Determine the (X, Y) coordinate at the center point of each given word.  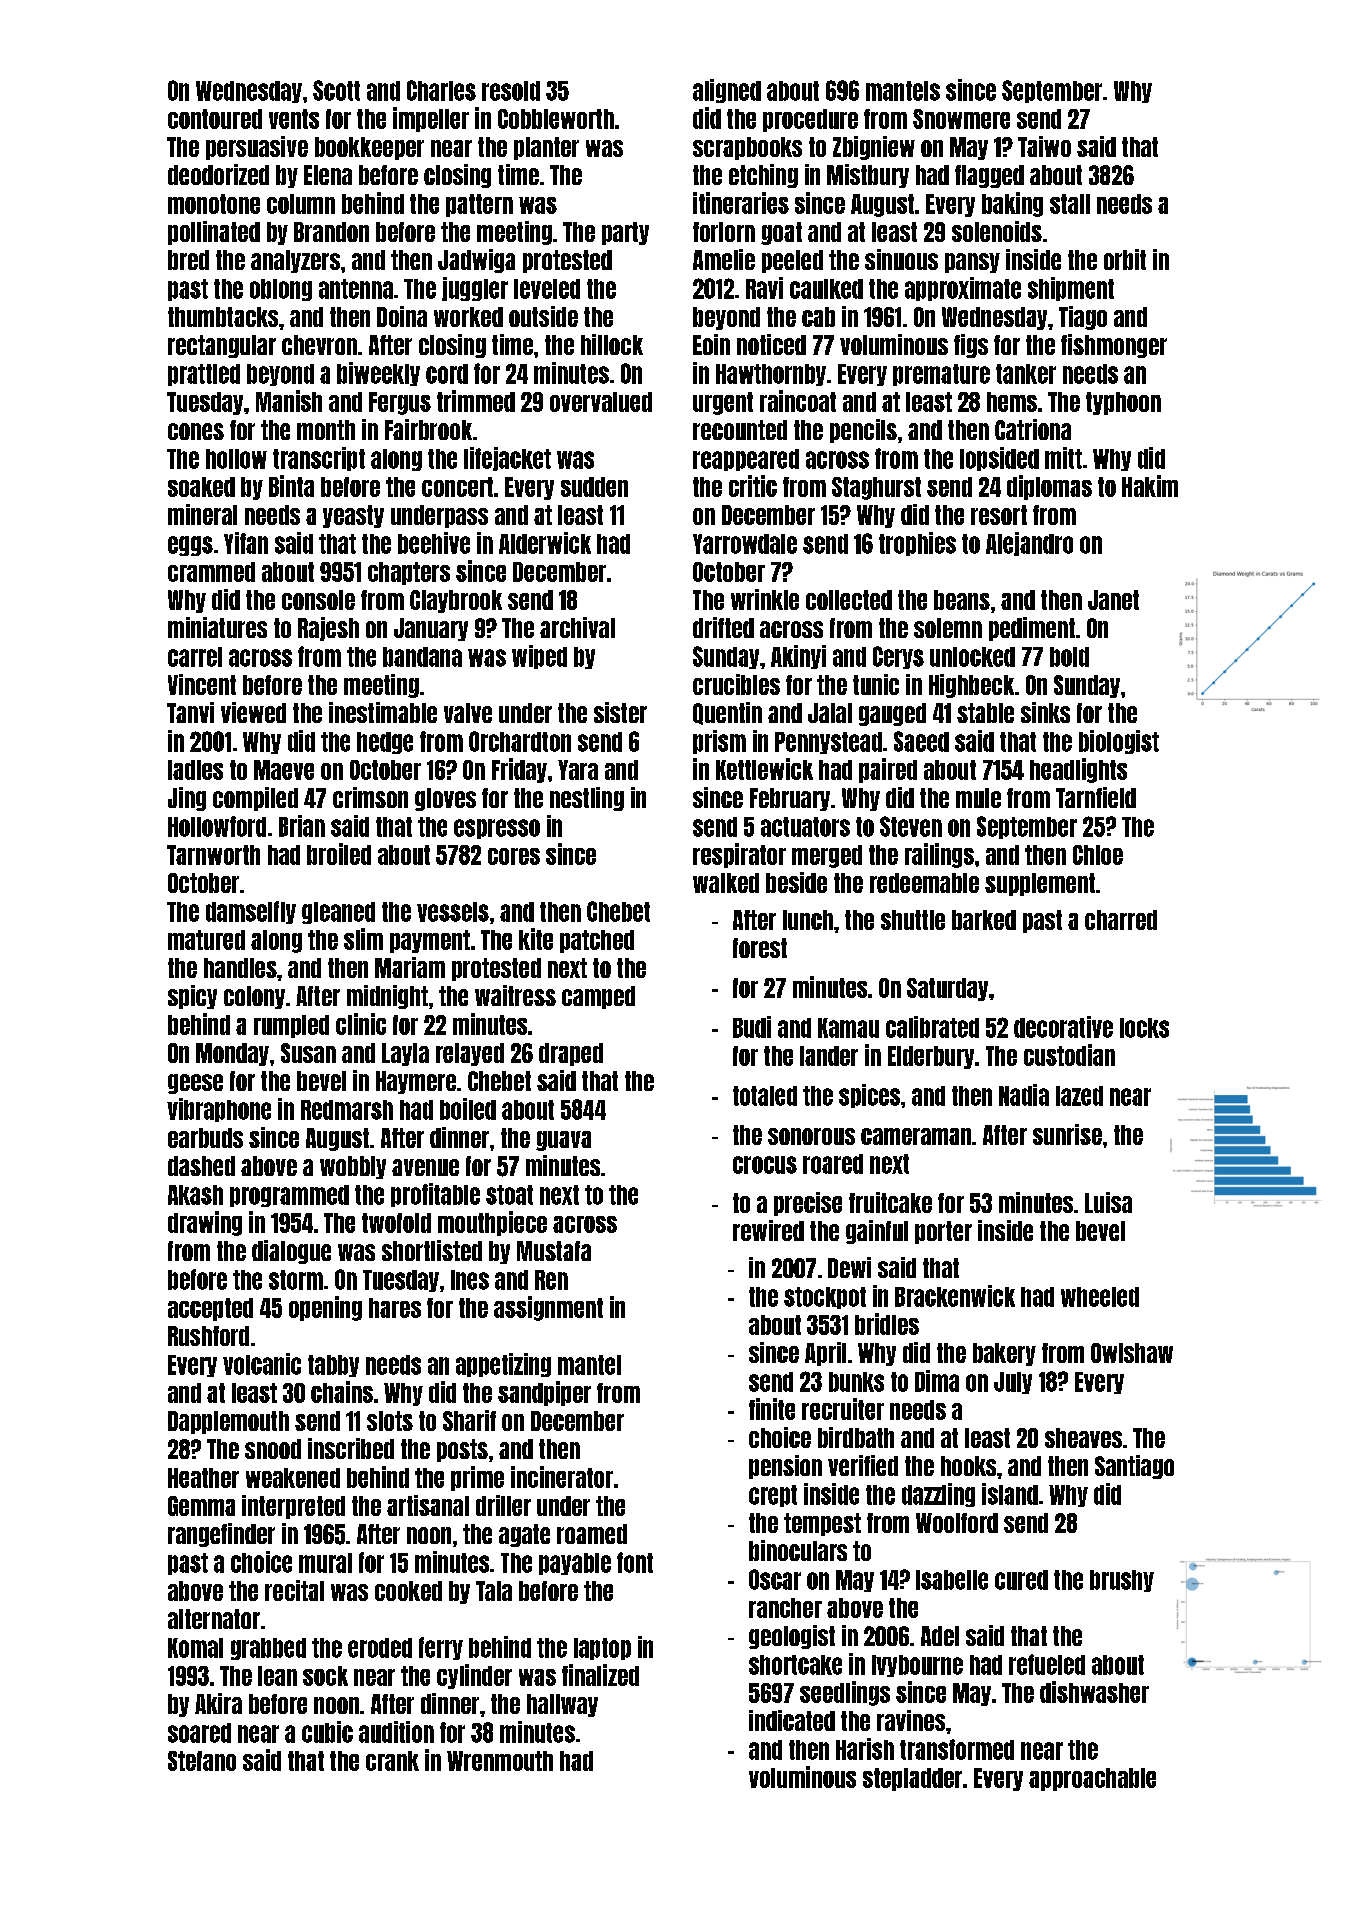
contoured (215, 119)
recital (294, 1590)
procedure (810, 120)
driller (503, 1505)
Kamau (848, 1028)
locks (1144, 1028)
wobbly (353, 1167)
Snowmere (961, 119)
